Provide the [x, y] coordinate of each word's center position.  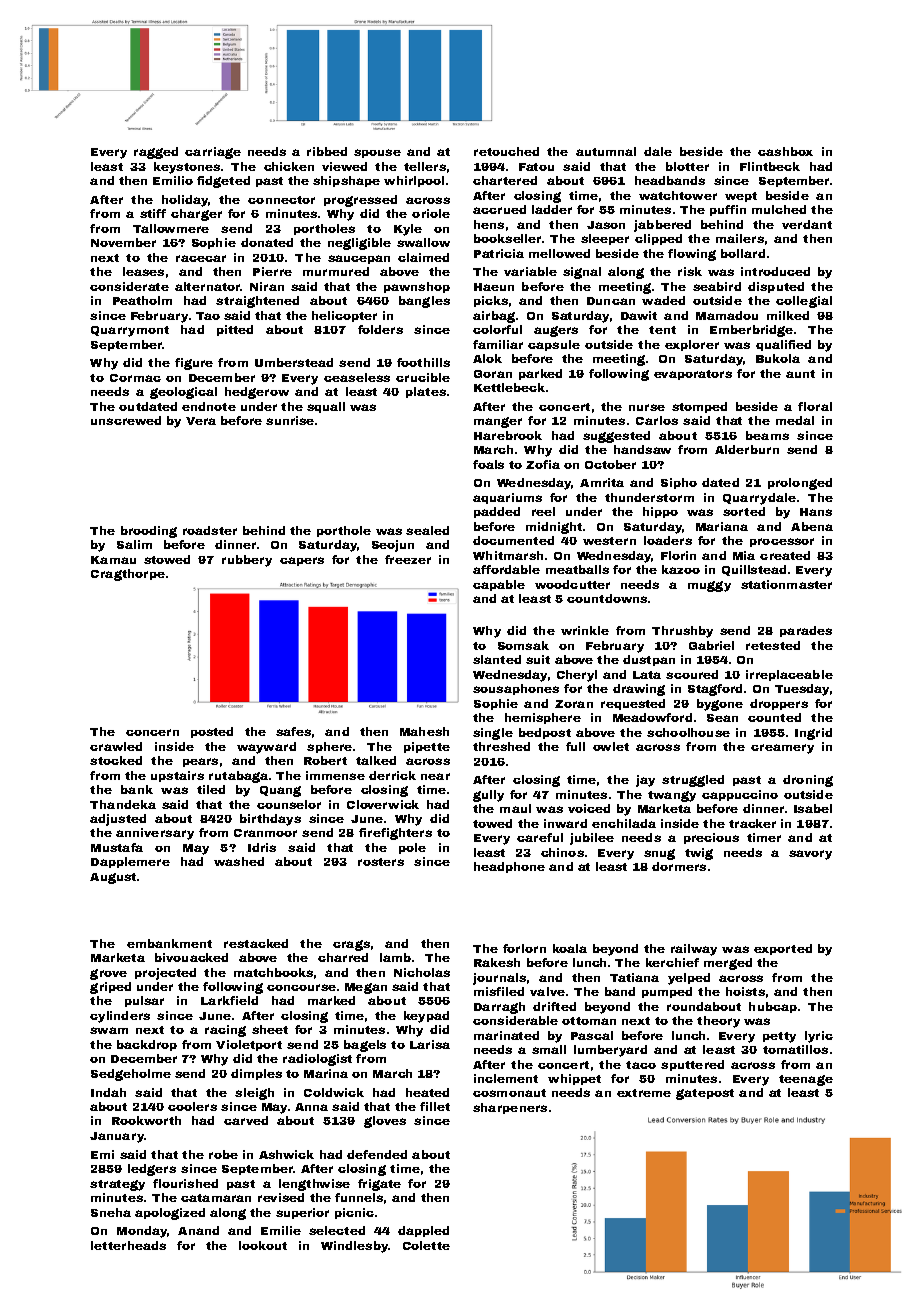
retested [773, 645]
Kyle [408, 230]
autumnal [606, 151]
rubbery [247, 561]
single [493, 734]
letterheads [128, 1245]
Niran [267, 286]
